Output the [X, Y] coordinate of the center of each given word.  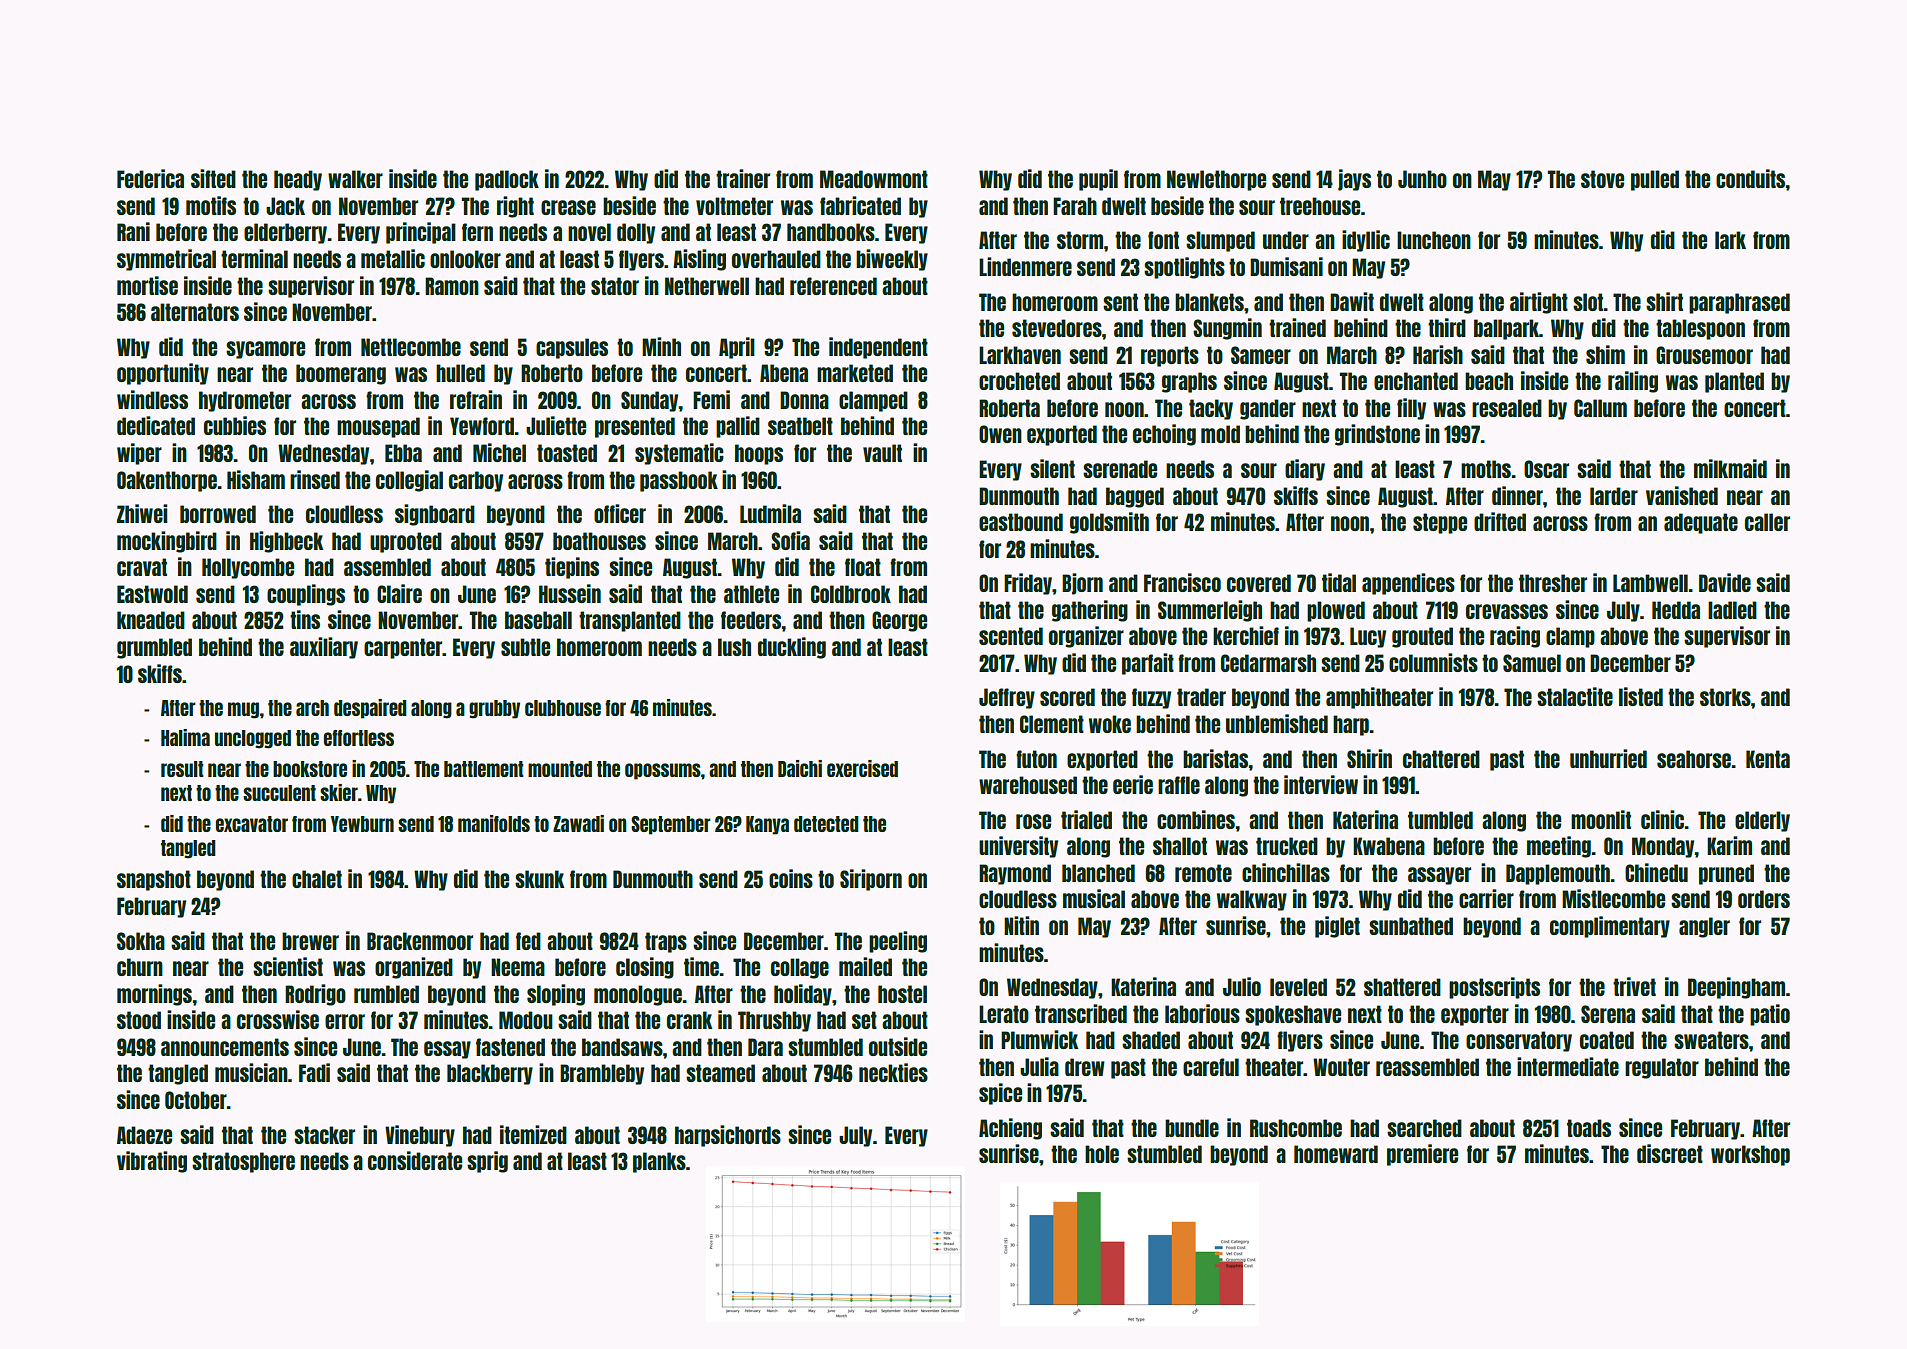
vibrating [152, 1162]
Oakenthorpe [167, 481]
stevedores [1057, 328]
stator [615, 286]
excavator [252, 824]
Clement [1052, 724]
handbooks [831, 232]
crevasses [1507, 611]
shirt [1664, 301]
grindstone [1377, 435]
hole [1102, 1154]
